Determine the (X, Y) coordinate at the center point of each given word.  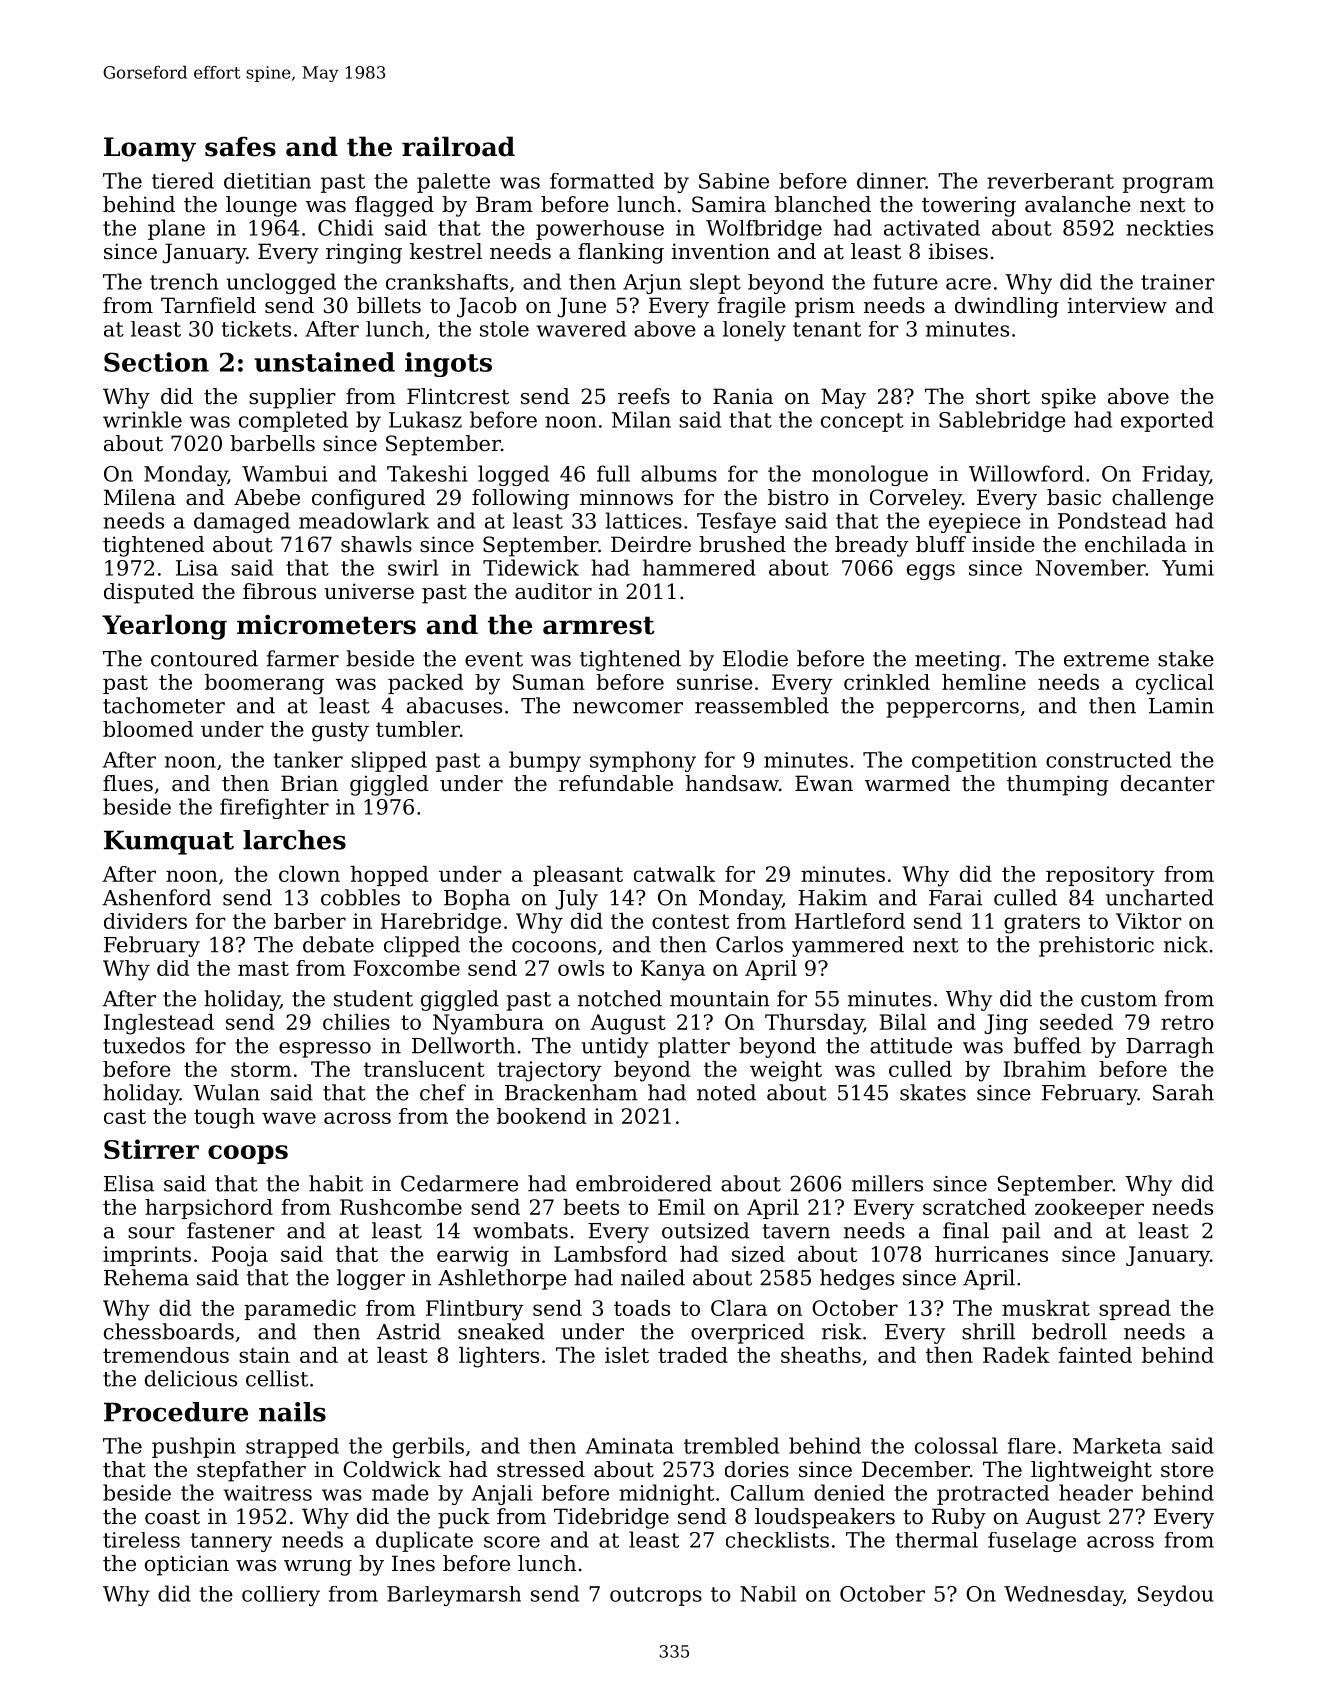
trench (184, 281)
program (1168, 185)
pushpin (194, 1447)
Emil (681, 1207)
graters (1042, 924)
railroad (458, 146)
